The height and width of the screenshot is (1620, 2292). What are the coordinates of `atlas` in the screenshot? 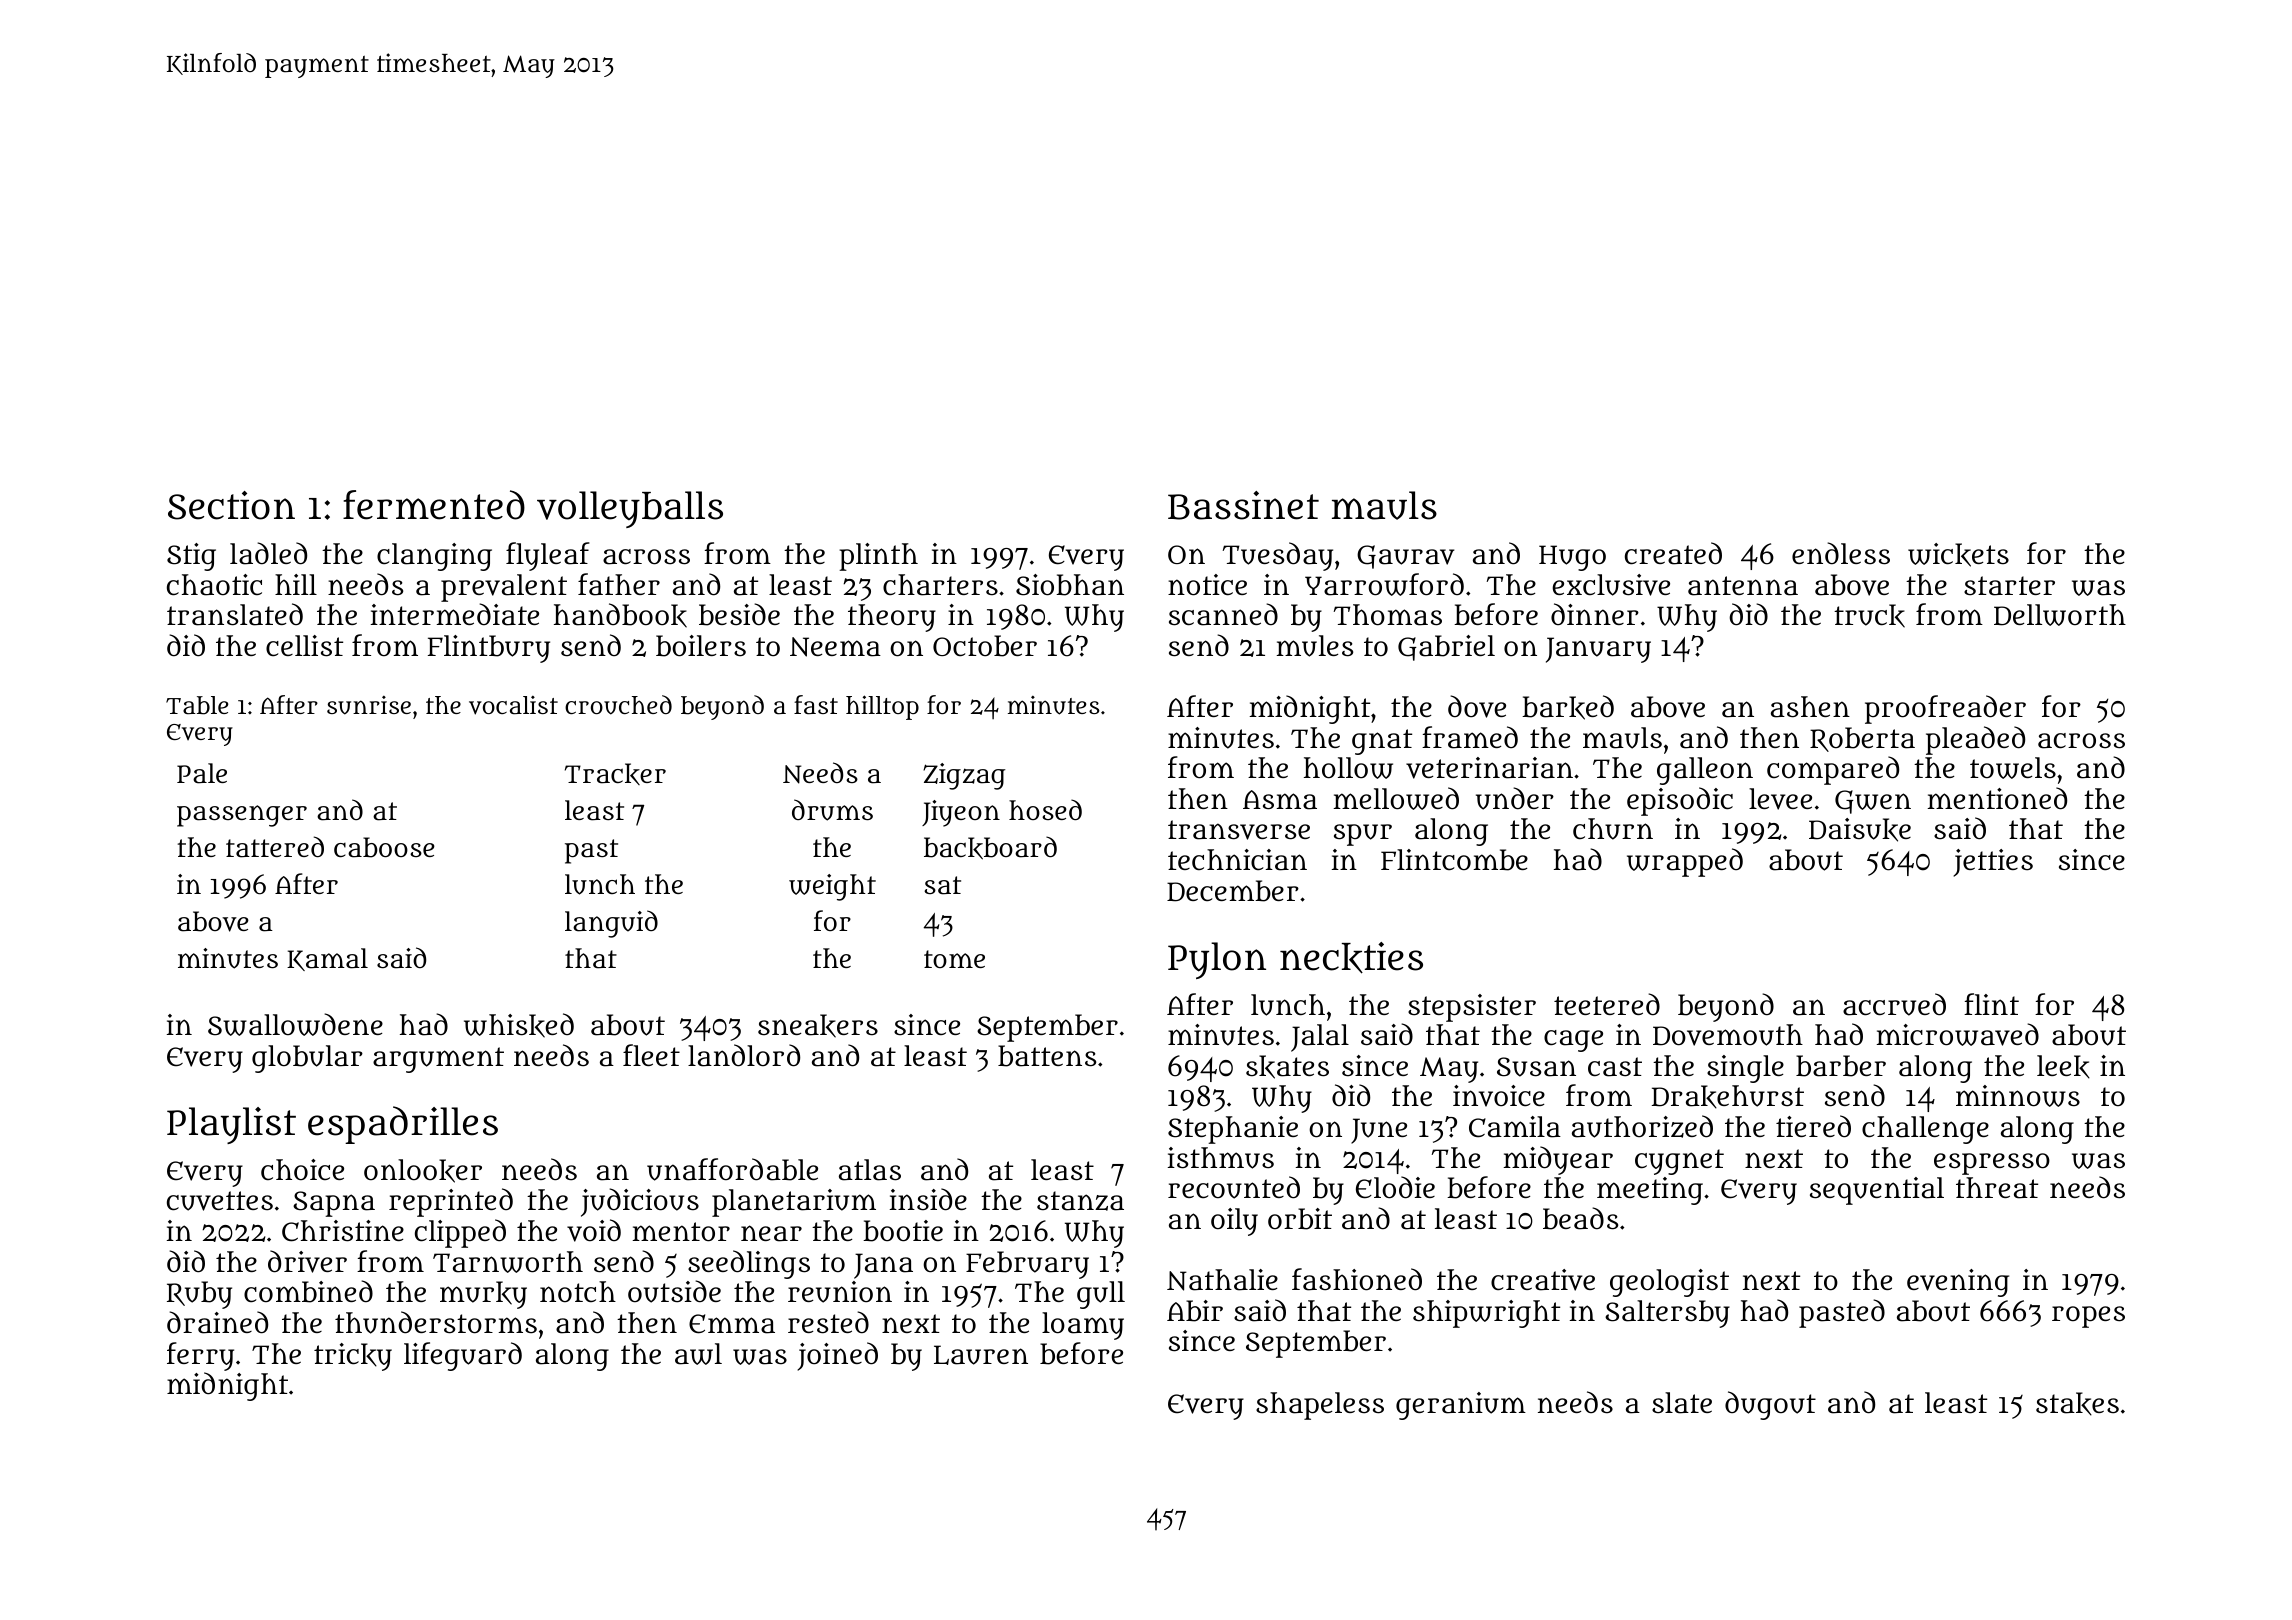 It's located at (870, 1170).
